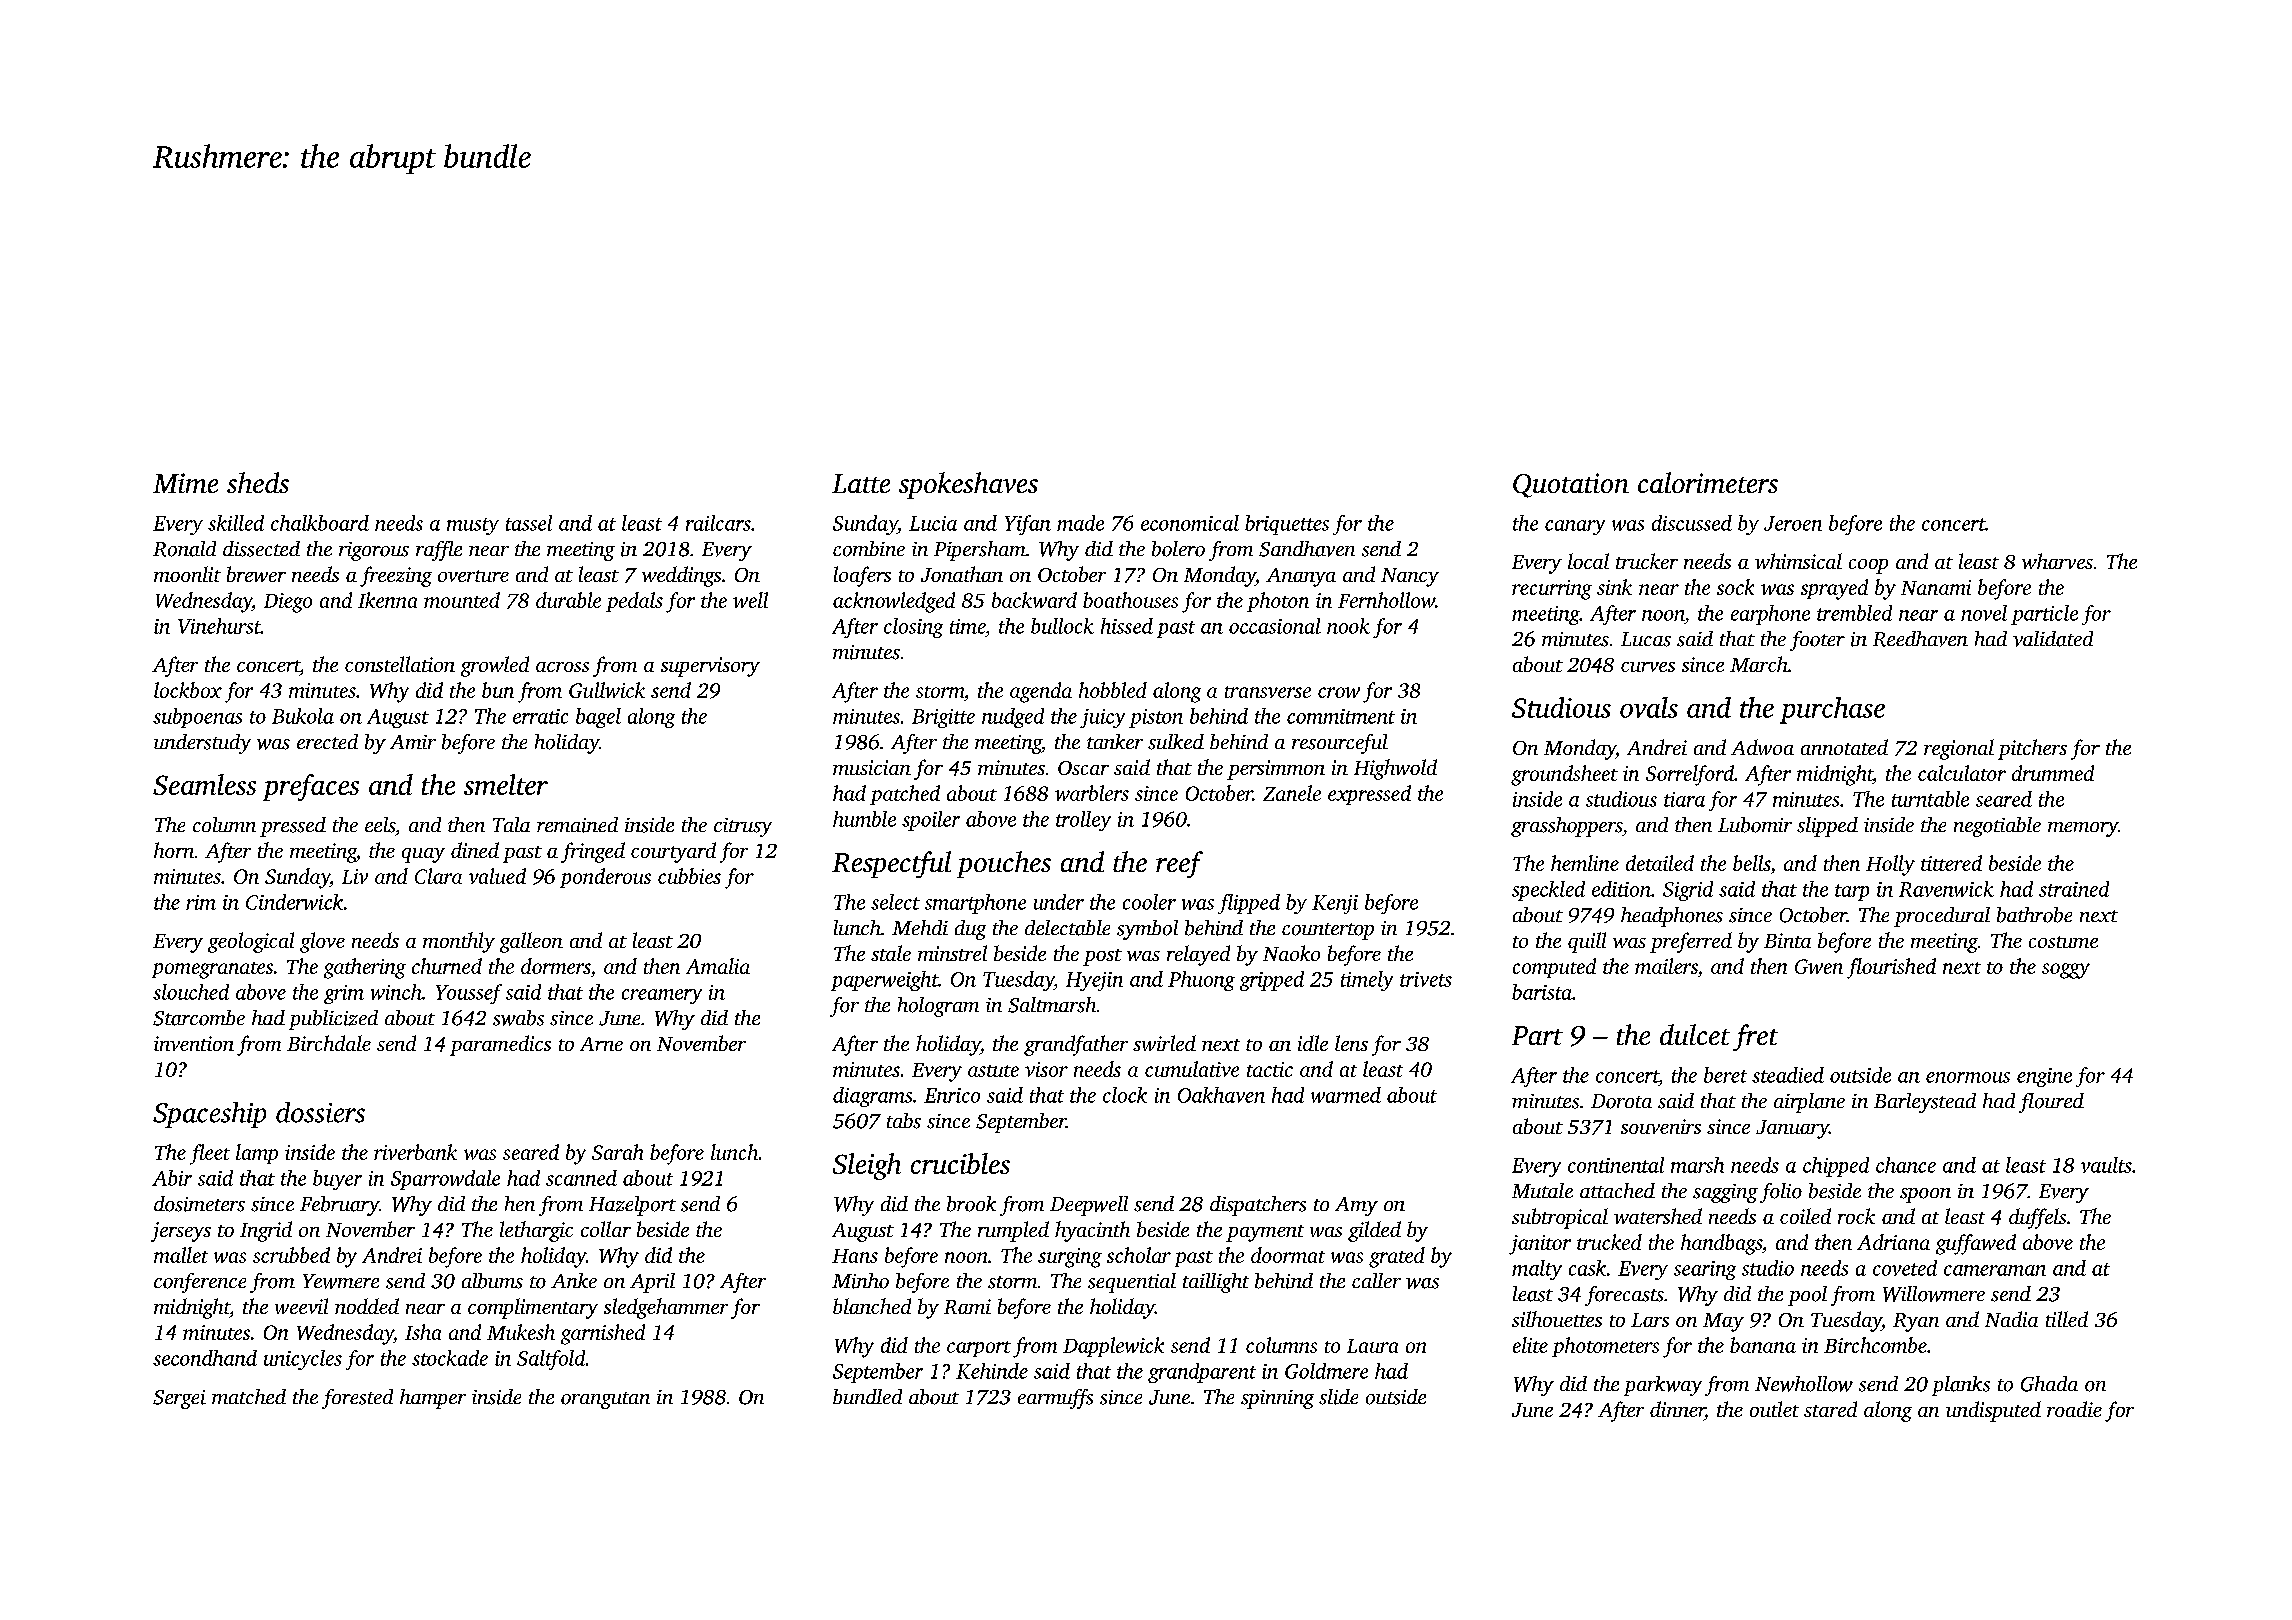  I want to click on orangutan, so click(605, 1400).
